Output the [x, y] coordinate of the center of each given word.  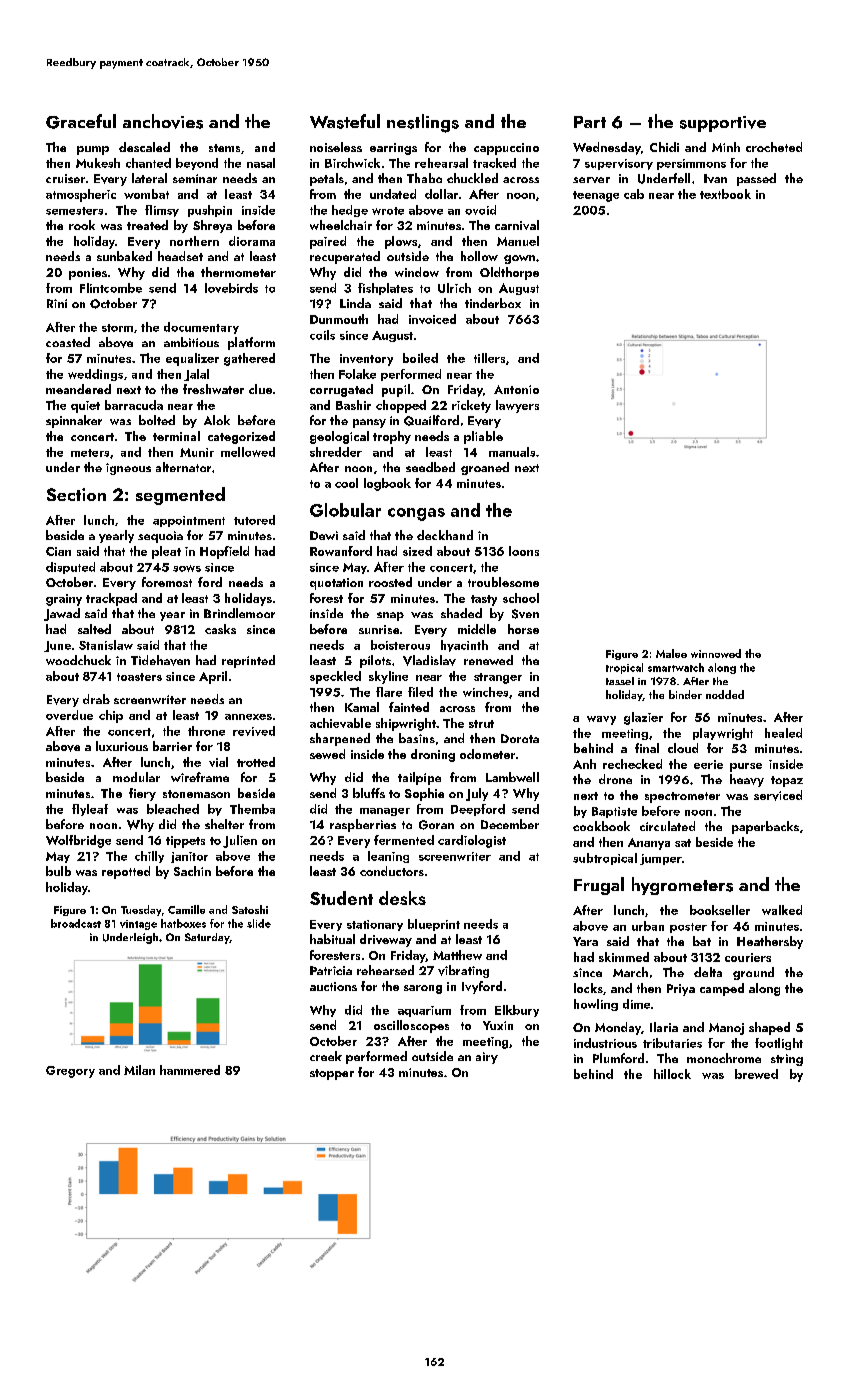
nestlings [423, 123]
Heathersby [770, 942]
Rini [57, 303]
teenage [596, 196]
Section [76, 494]
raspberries [363, 825]
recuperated [345, 257]
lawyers [517, 406]
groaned [485, 468]
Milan [139, 1070]
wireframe [200, 777]
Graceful [81, 121]
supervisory [619, 164]
